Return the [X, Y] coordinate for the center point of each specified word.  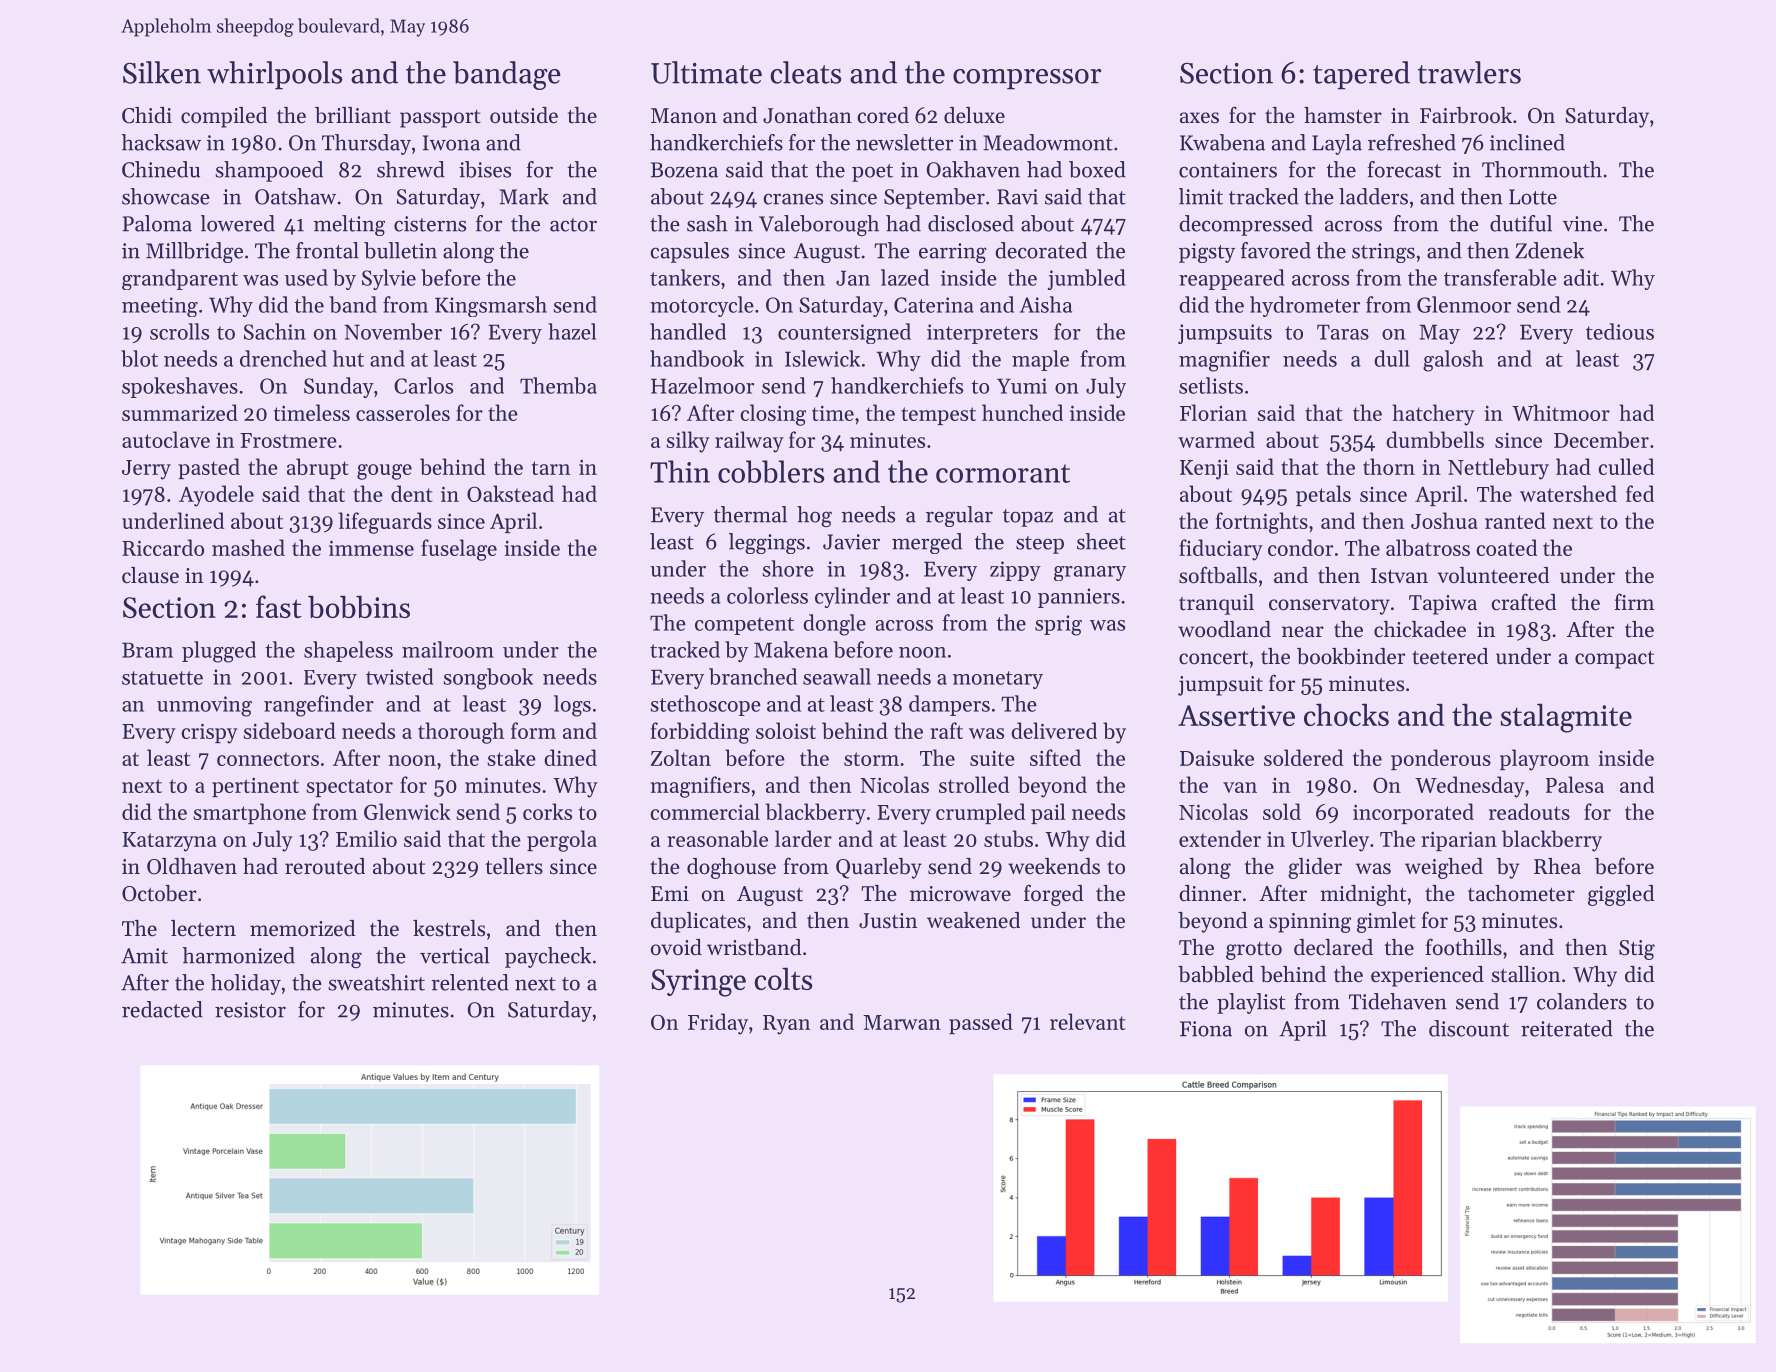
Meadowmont [1048, 142]
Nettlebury [1498, 469]
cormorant [1003, 473]
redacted [162, 1009]
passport [440, 119]
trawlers [1469, 72]
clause [150, 575]
